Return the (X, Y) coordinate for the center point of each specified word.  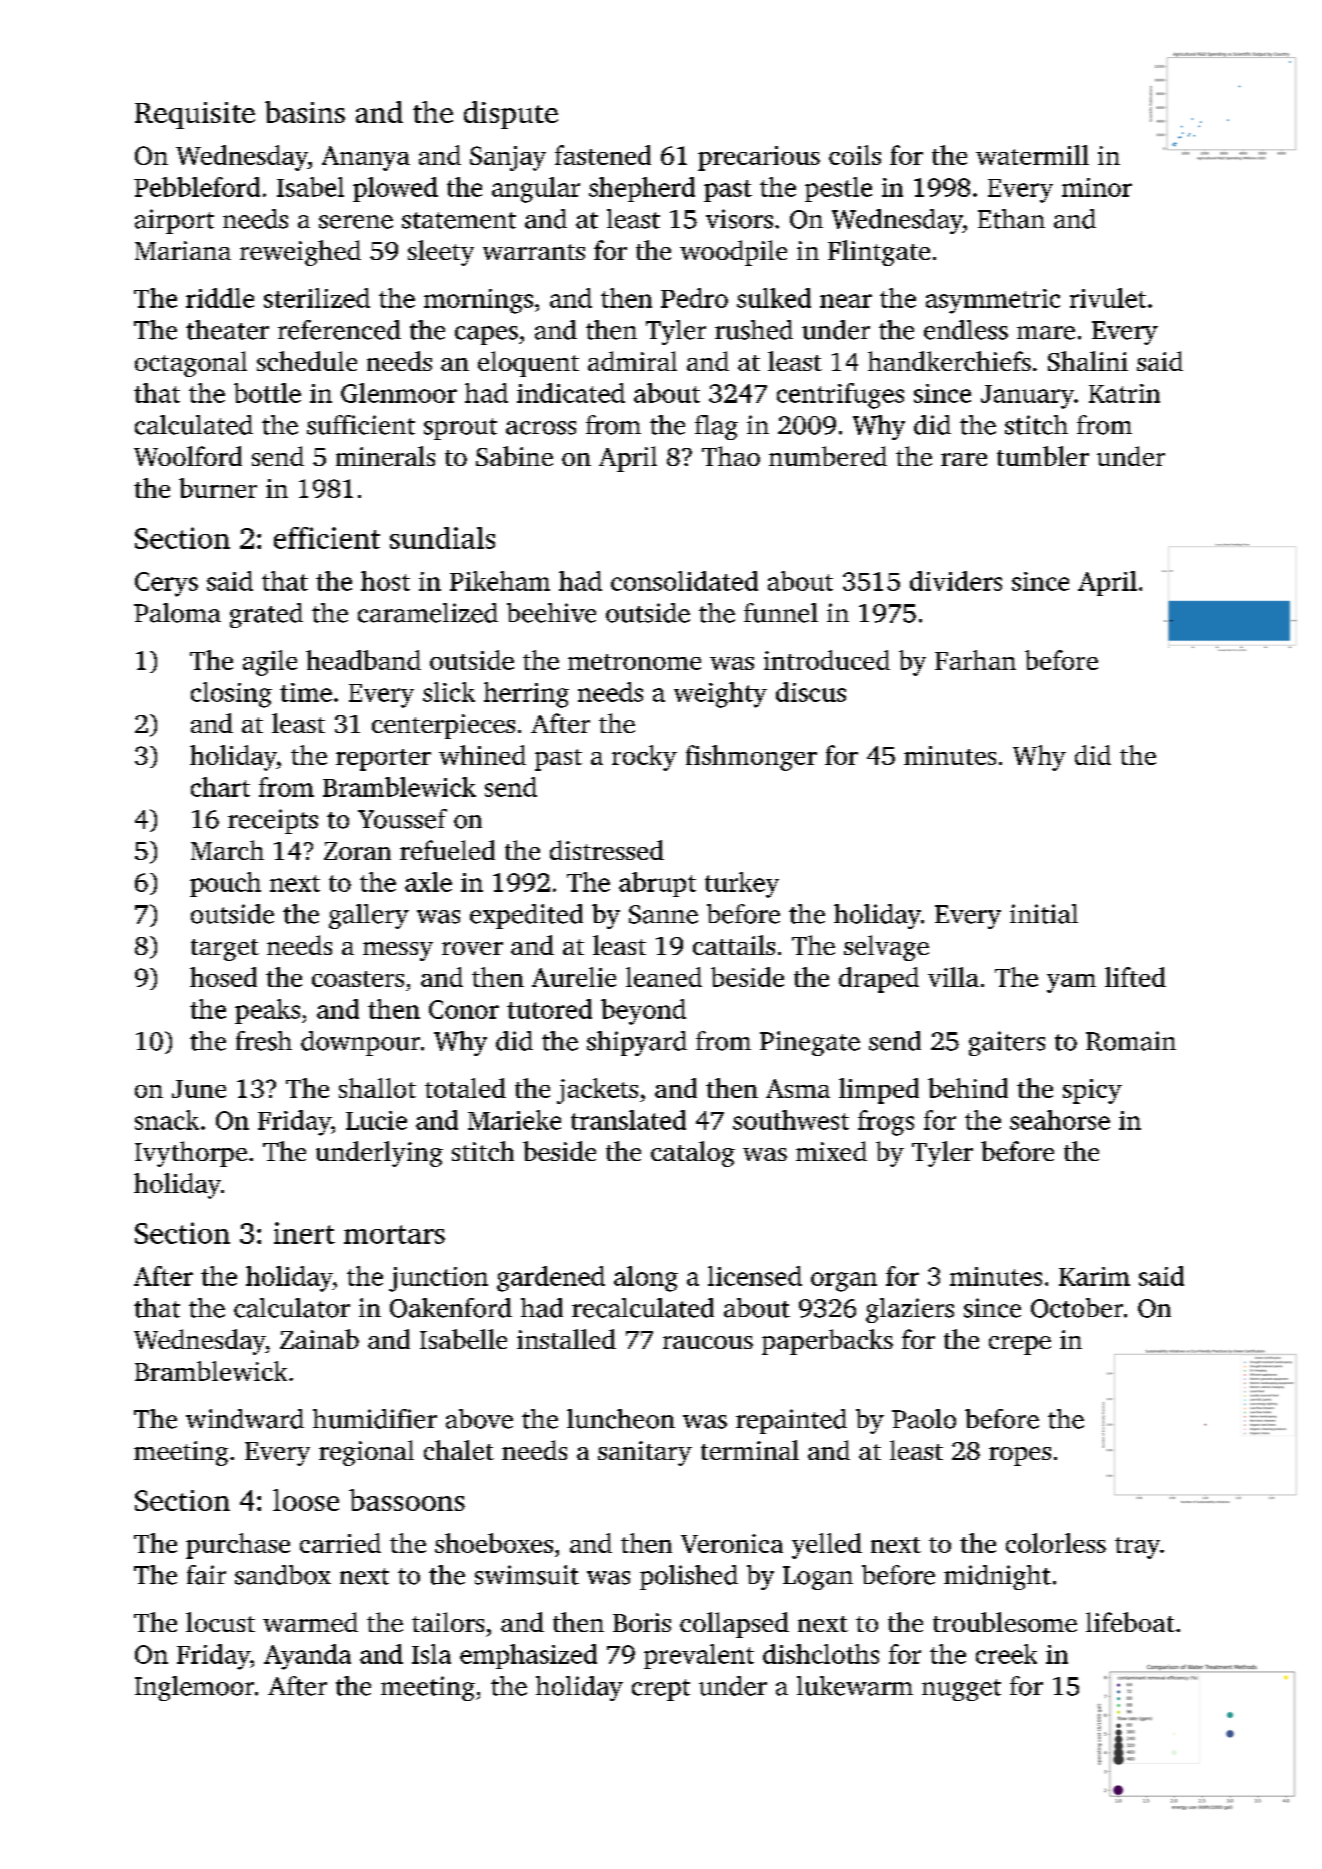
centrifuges (840, 396)
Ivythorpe (191, 1154)
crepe (1020, 1345)
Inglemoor (194, 1688)
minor (1097, 187)
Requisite (195, 115)
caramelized (428, 613)
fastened (603, 155)
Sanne (663, 914)
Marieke (514, 1120)
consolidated (684, 581)
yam (1071, 983)
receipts (273, 821)
